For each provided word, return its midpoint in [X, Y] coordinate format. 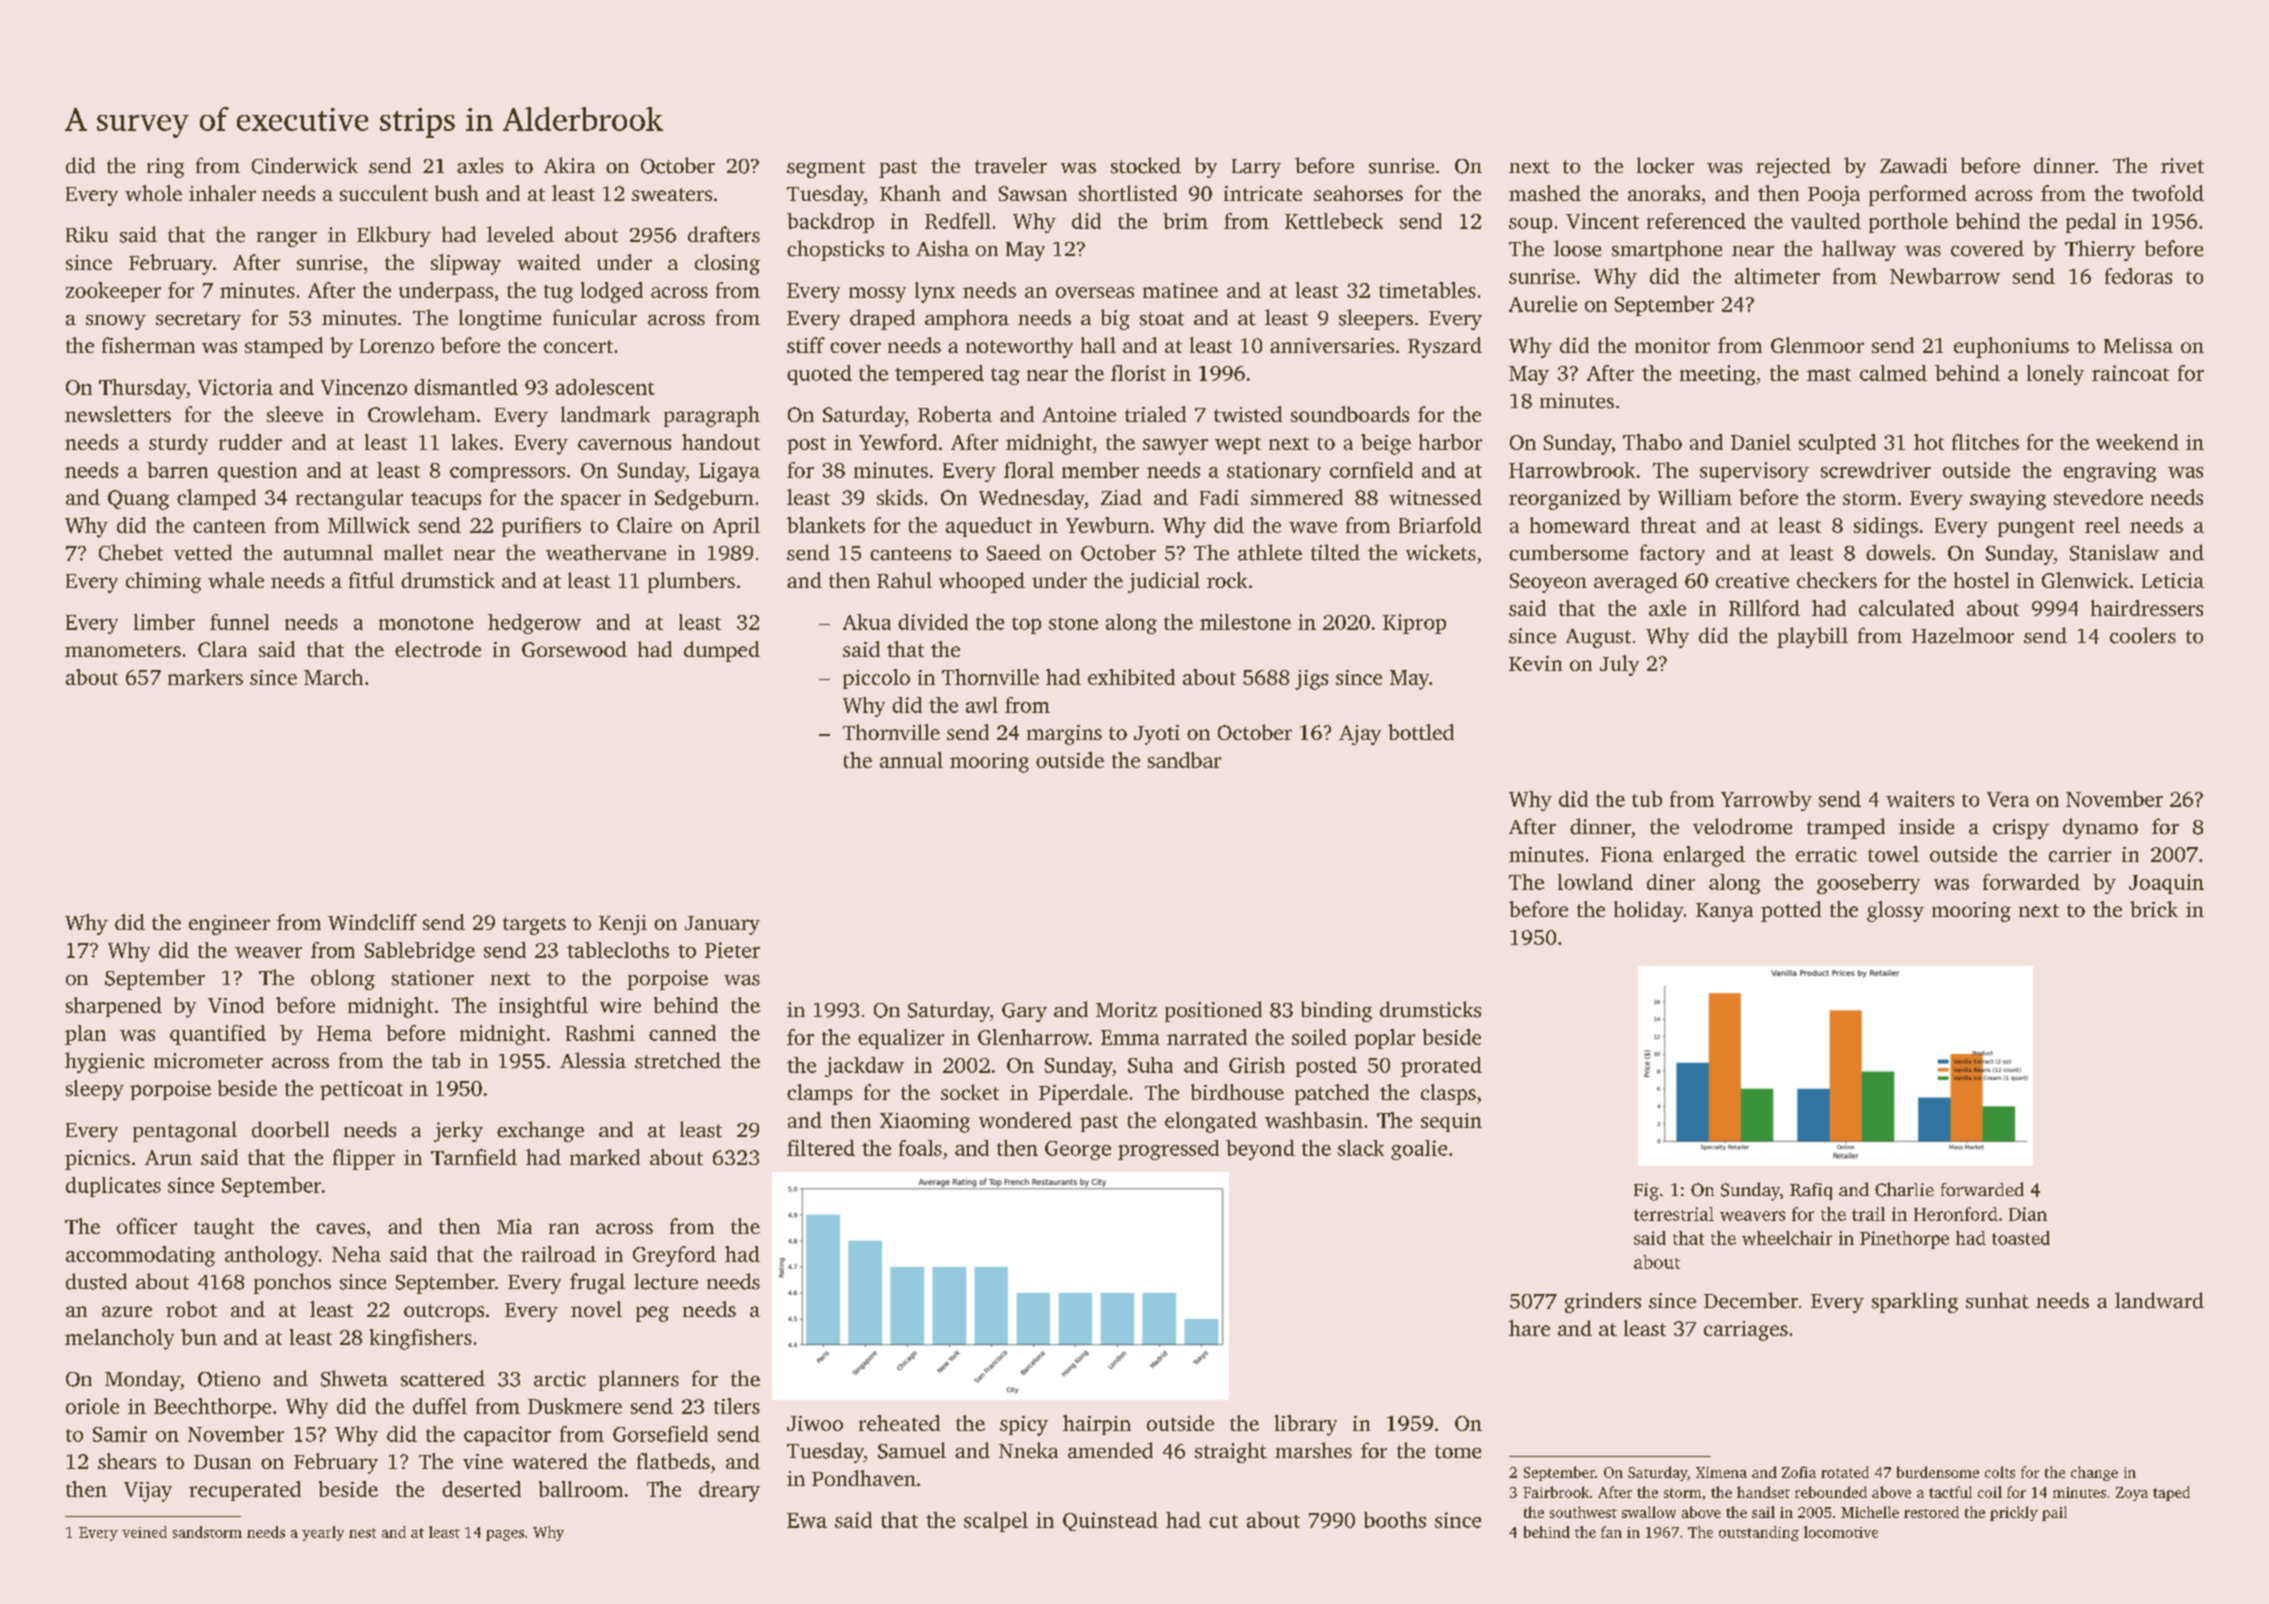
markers [205, 677]
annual [911, 760]
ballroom [581, 1489]
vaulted [1826, 221]
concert [578, 346]
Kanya [1724, 912]
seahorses [1358, 193]
